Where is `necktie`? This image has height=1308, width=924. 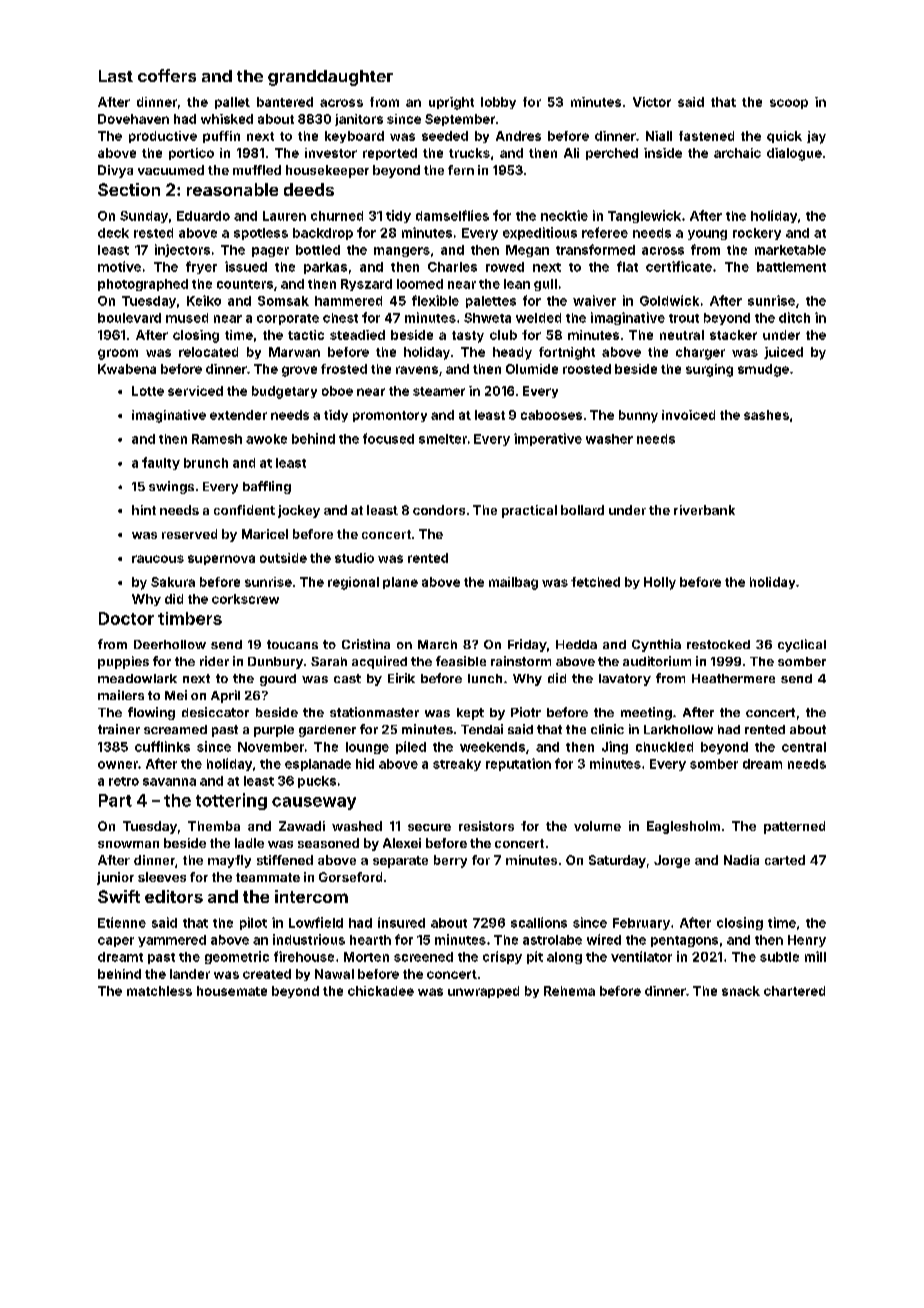 necktie is located at coordinates (564, 215).
